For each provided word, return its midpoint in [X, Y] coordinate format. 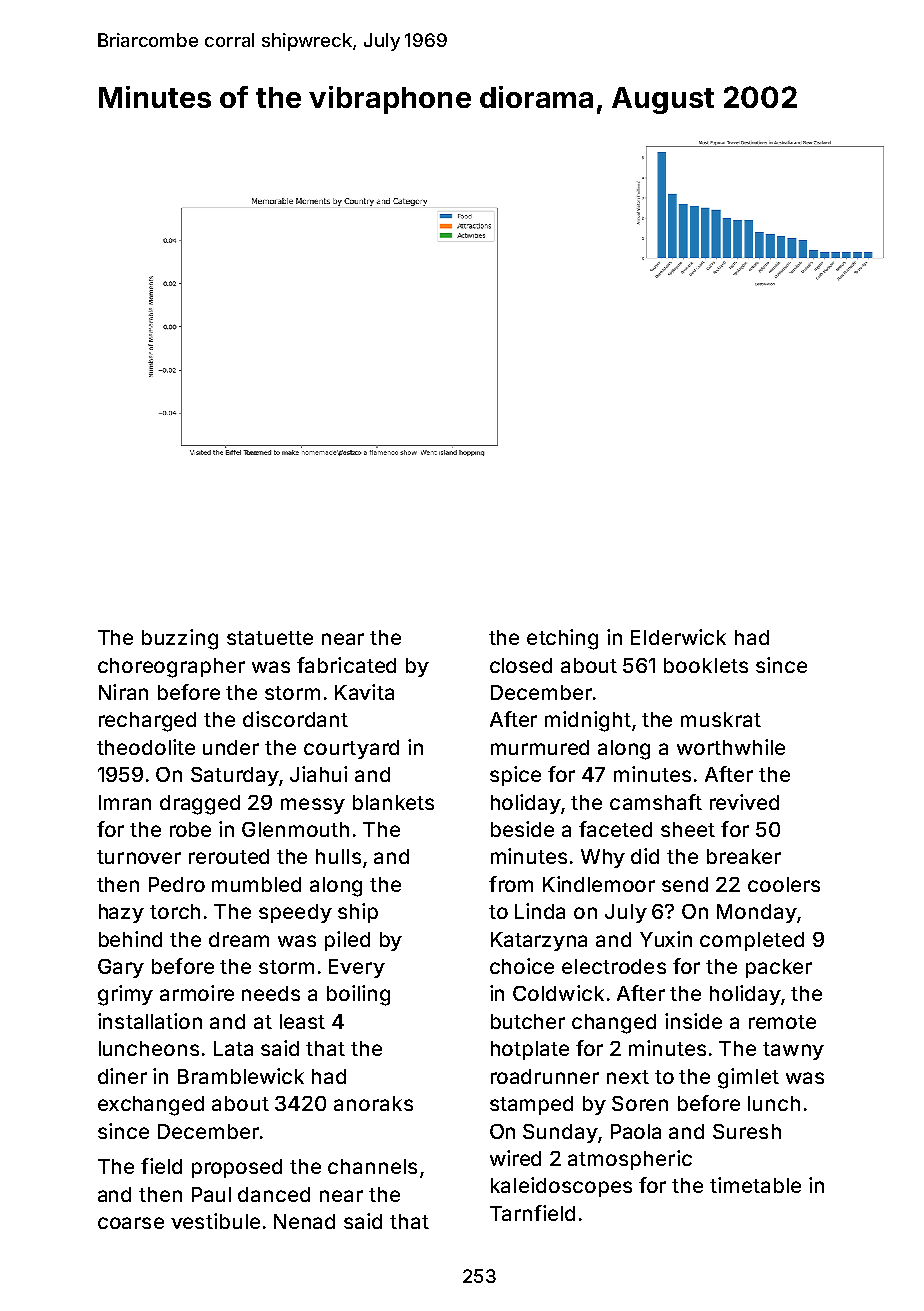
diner [122, 1076]
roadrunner [545, 1076]
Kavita [364, 692]
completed [752, 941]
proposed [237, 1168]
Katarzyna [539, 941]
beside [522, 829]
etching [562, 639]
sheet [688, 829]
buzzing [180, 639]
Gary [121, 968]
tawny [793, 1051]
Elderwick [678, 637]
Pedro [177, 884]
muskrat [721, 719]
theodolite [146, 747]
